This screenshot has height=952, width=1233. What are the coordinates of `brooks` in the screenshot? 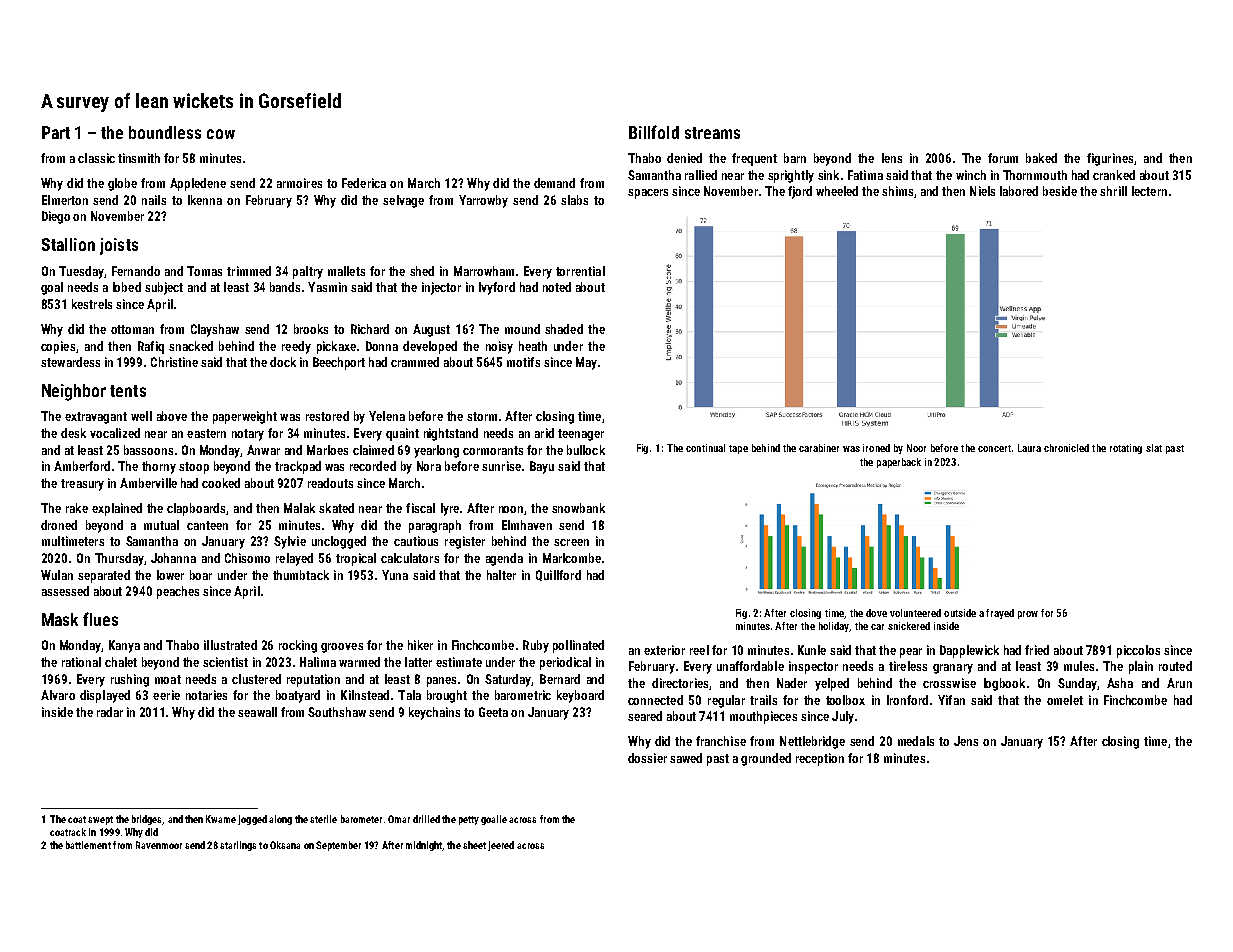 It's located at (311, 329).
